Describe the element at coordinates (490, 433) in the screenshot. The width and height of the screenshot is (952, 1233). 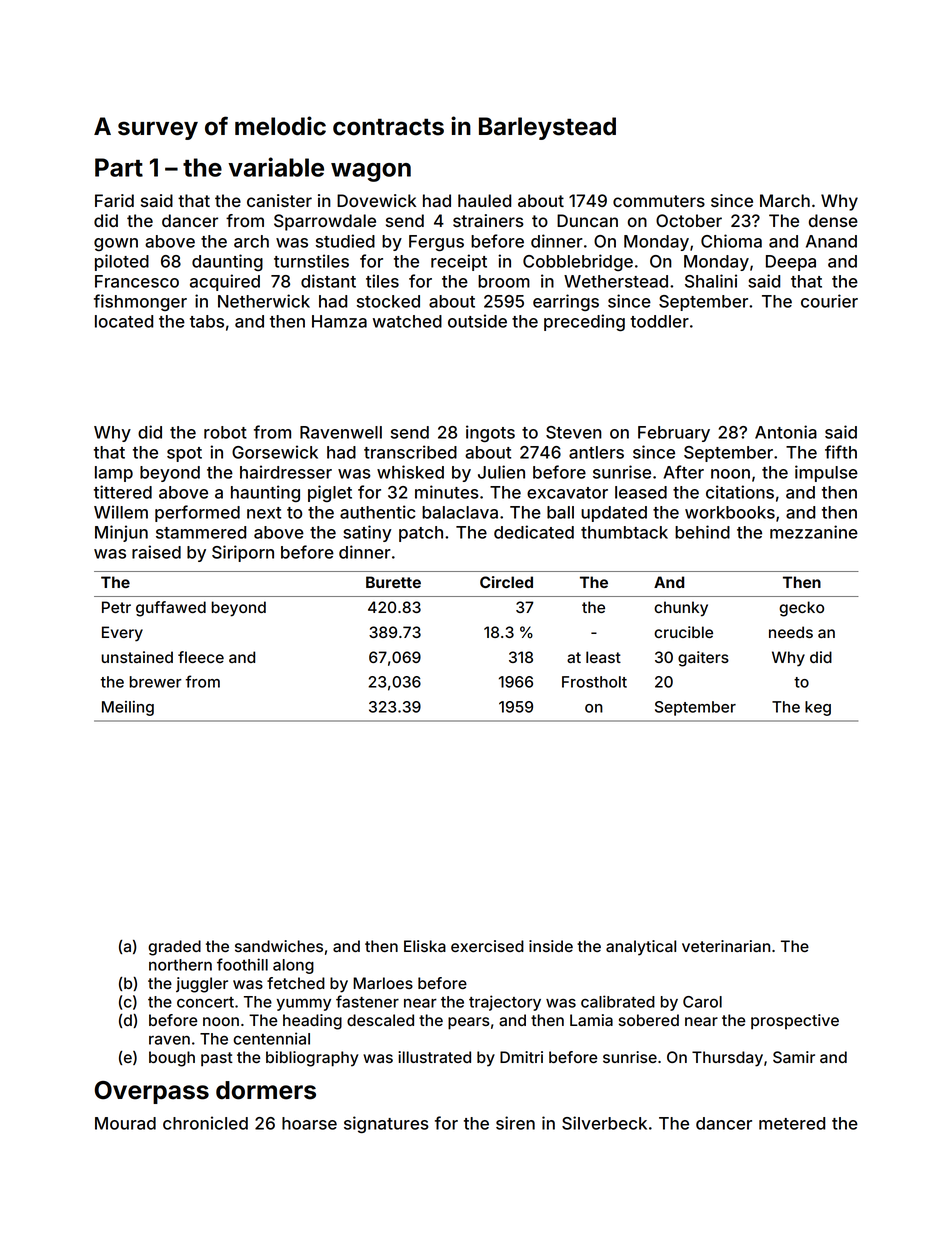
I see `ingots` at that location.
